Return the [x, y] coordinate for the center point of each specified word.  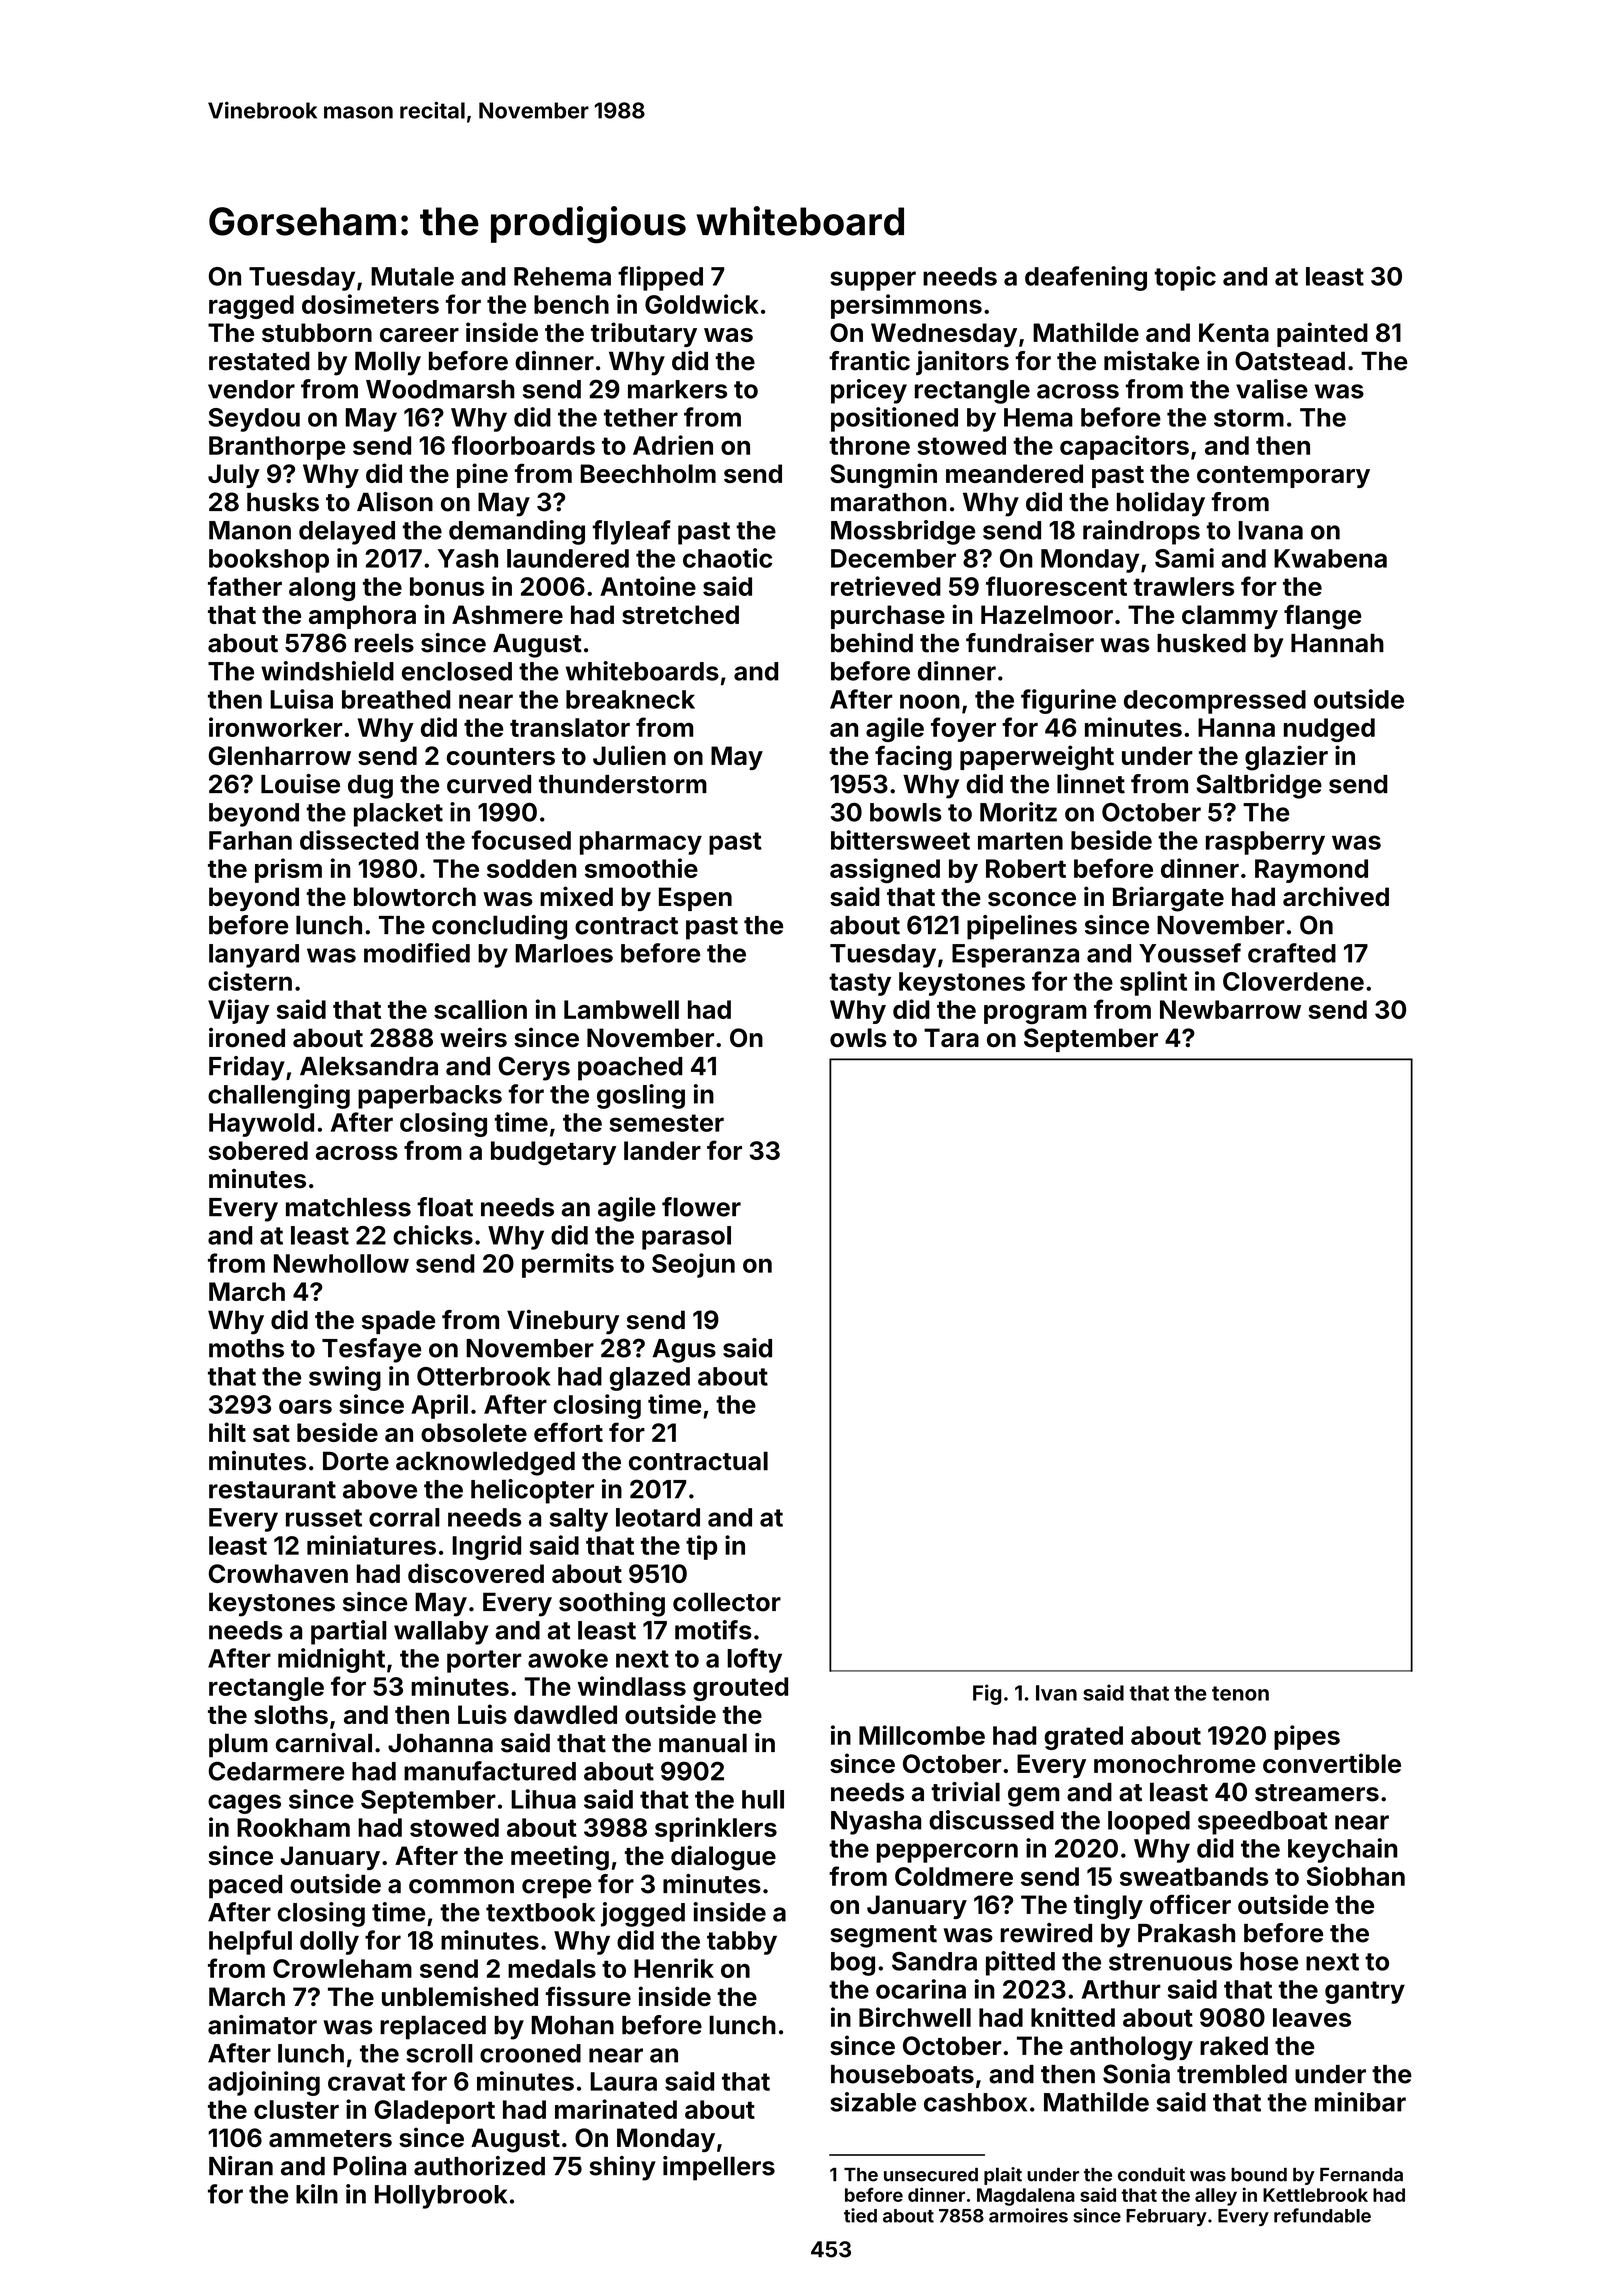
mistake [1151, 361]
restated [259, 361]
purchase [888, 617]
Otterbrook [484, 1376]
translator [570, 727]
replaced [433, 2027]
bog [853, 1964]
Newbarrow [1230, 1009]
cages [244, 1804]
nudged [1329, 730]
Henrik [674, 1968]
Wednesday [944, 335]
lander [662, 1150]
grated [1083, 1738]
